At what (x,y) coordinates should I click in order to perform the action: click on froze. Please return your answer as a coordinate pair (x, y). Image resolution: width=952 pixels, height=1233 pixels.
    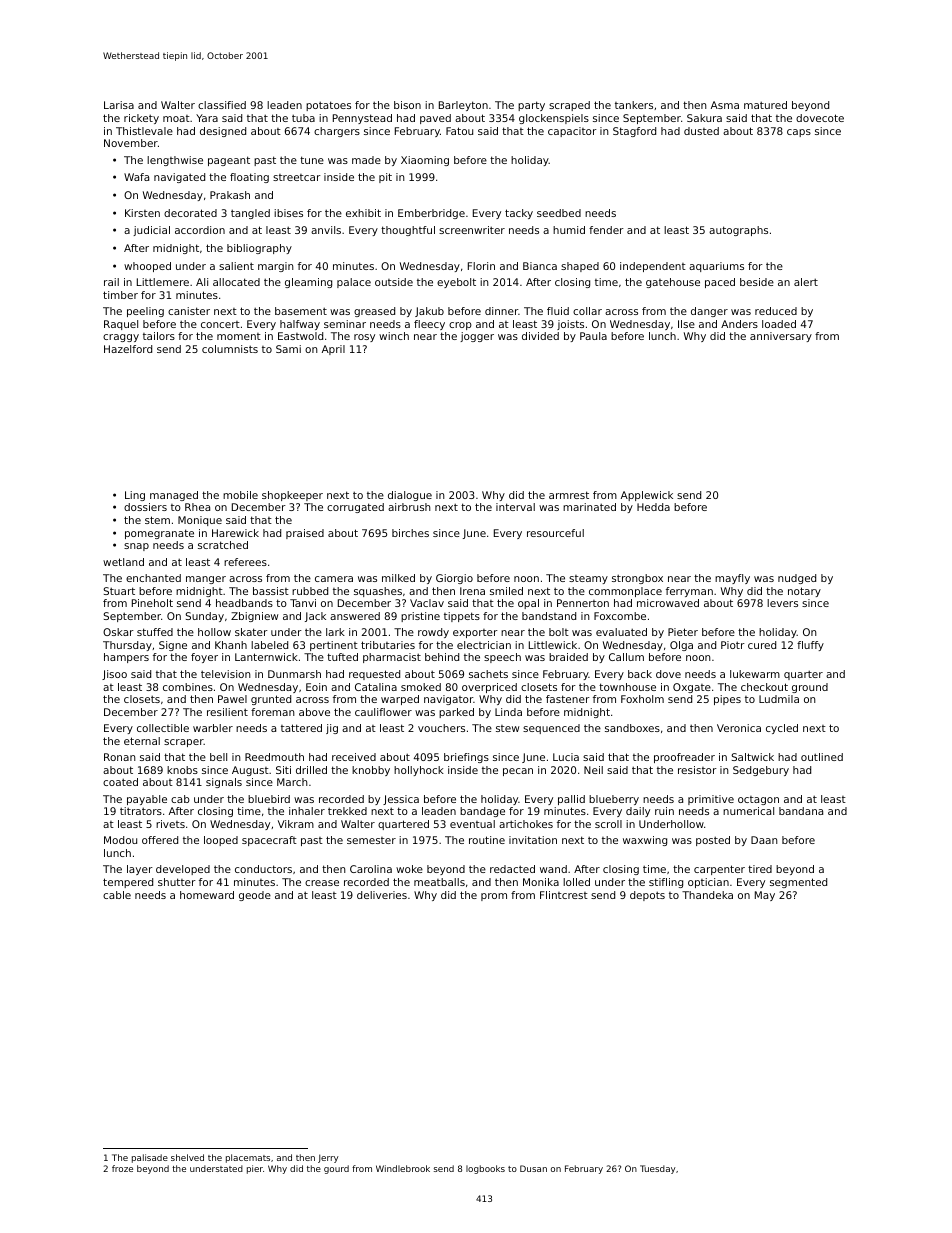
    Looking at the image, I should click on (122, 1168).
